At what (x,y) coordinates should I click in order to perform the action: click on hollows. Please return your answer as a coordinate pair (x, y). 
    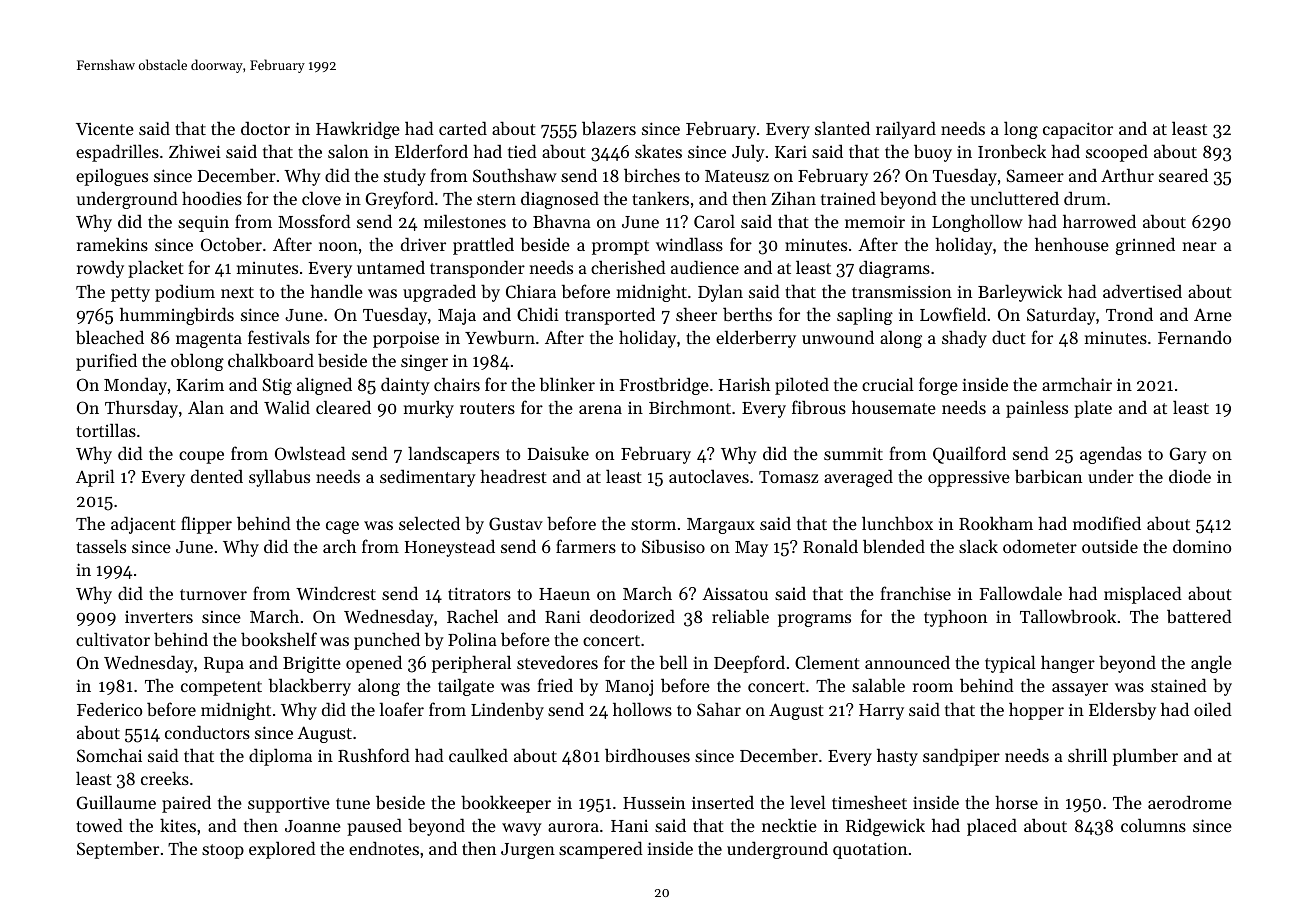
    Looking at the image, I should click on (642, 709).
